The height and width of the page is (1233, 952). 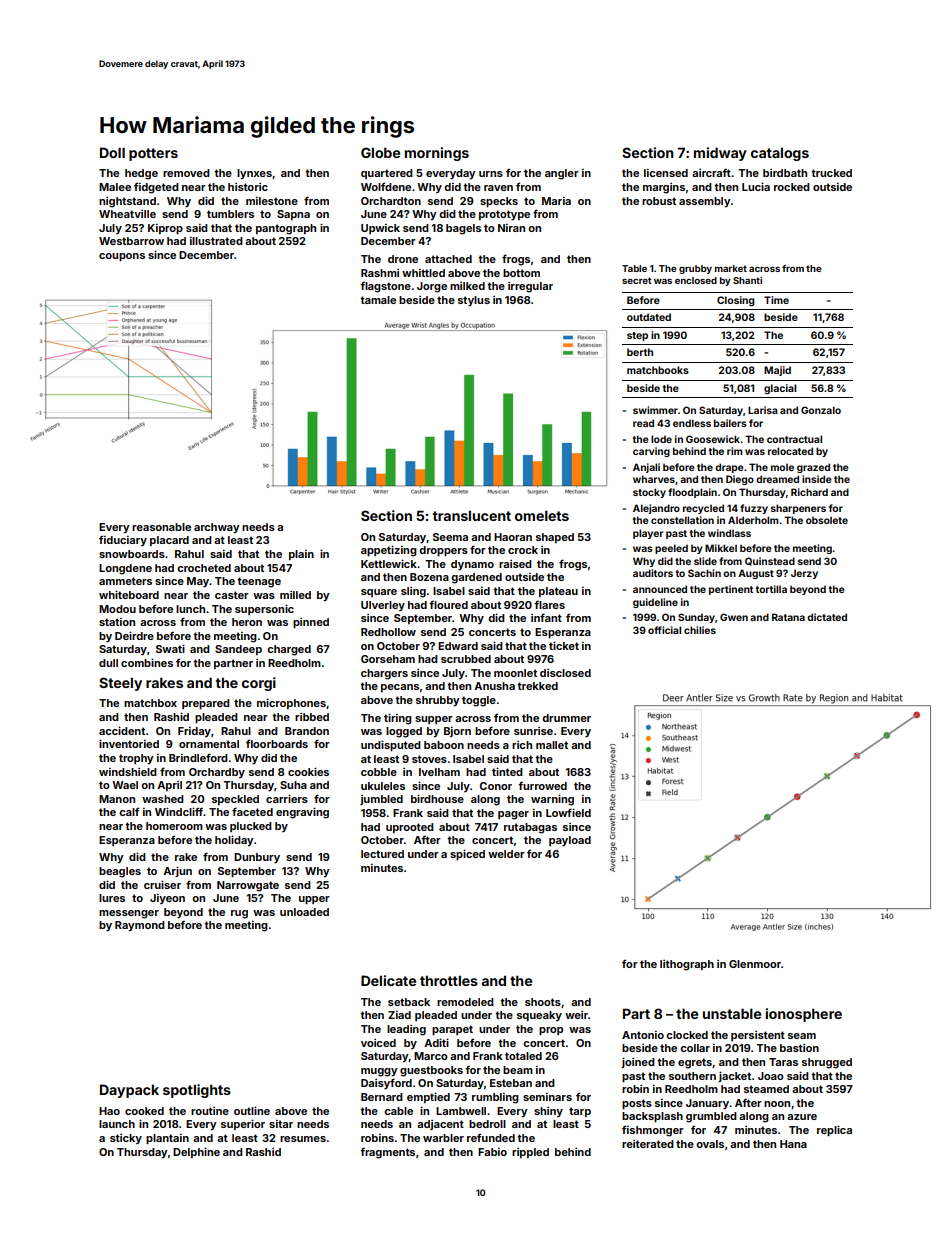 What do you see at coordinates (388, 632) in the page?
I see `Redhollow` at bounding box center [388, 632].
